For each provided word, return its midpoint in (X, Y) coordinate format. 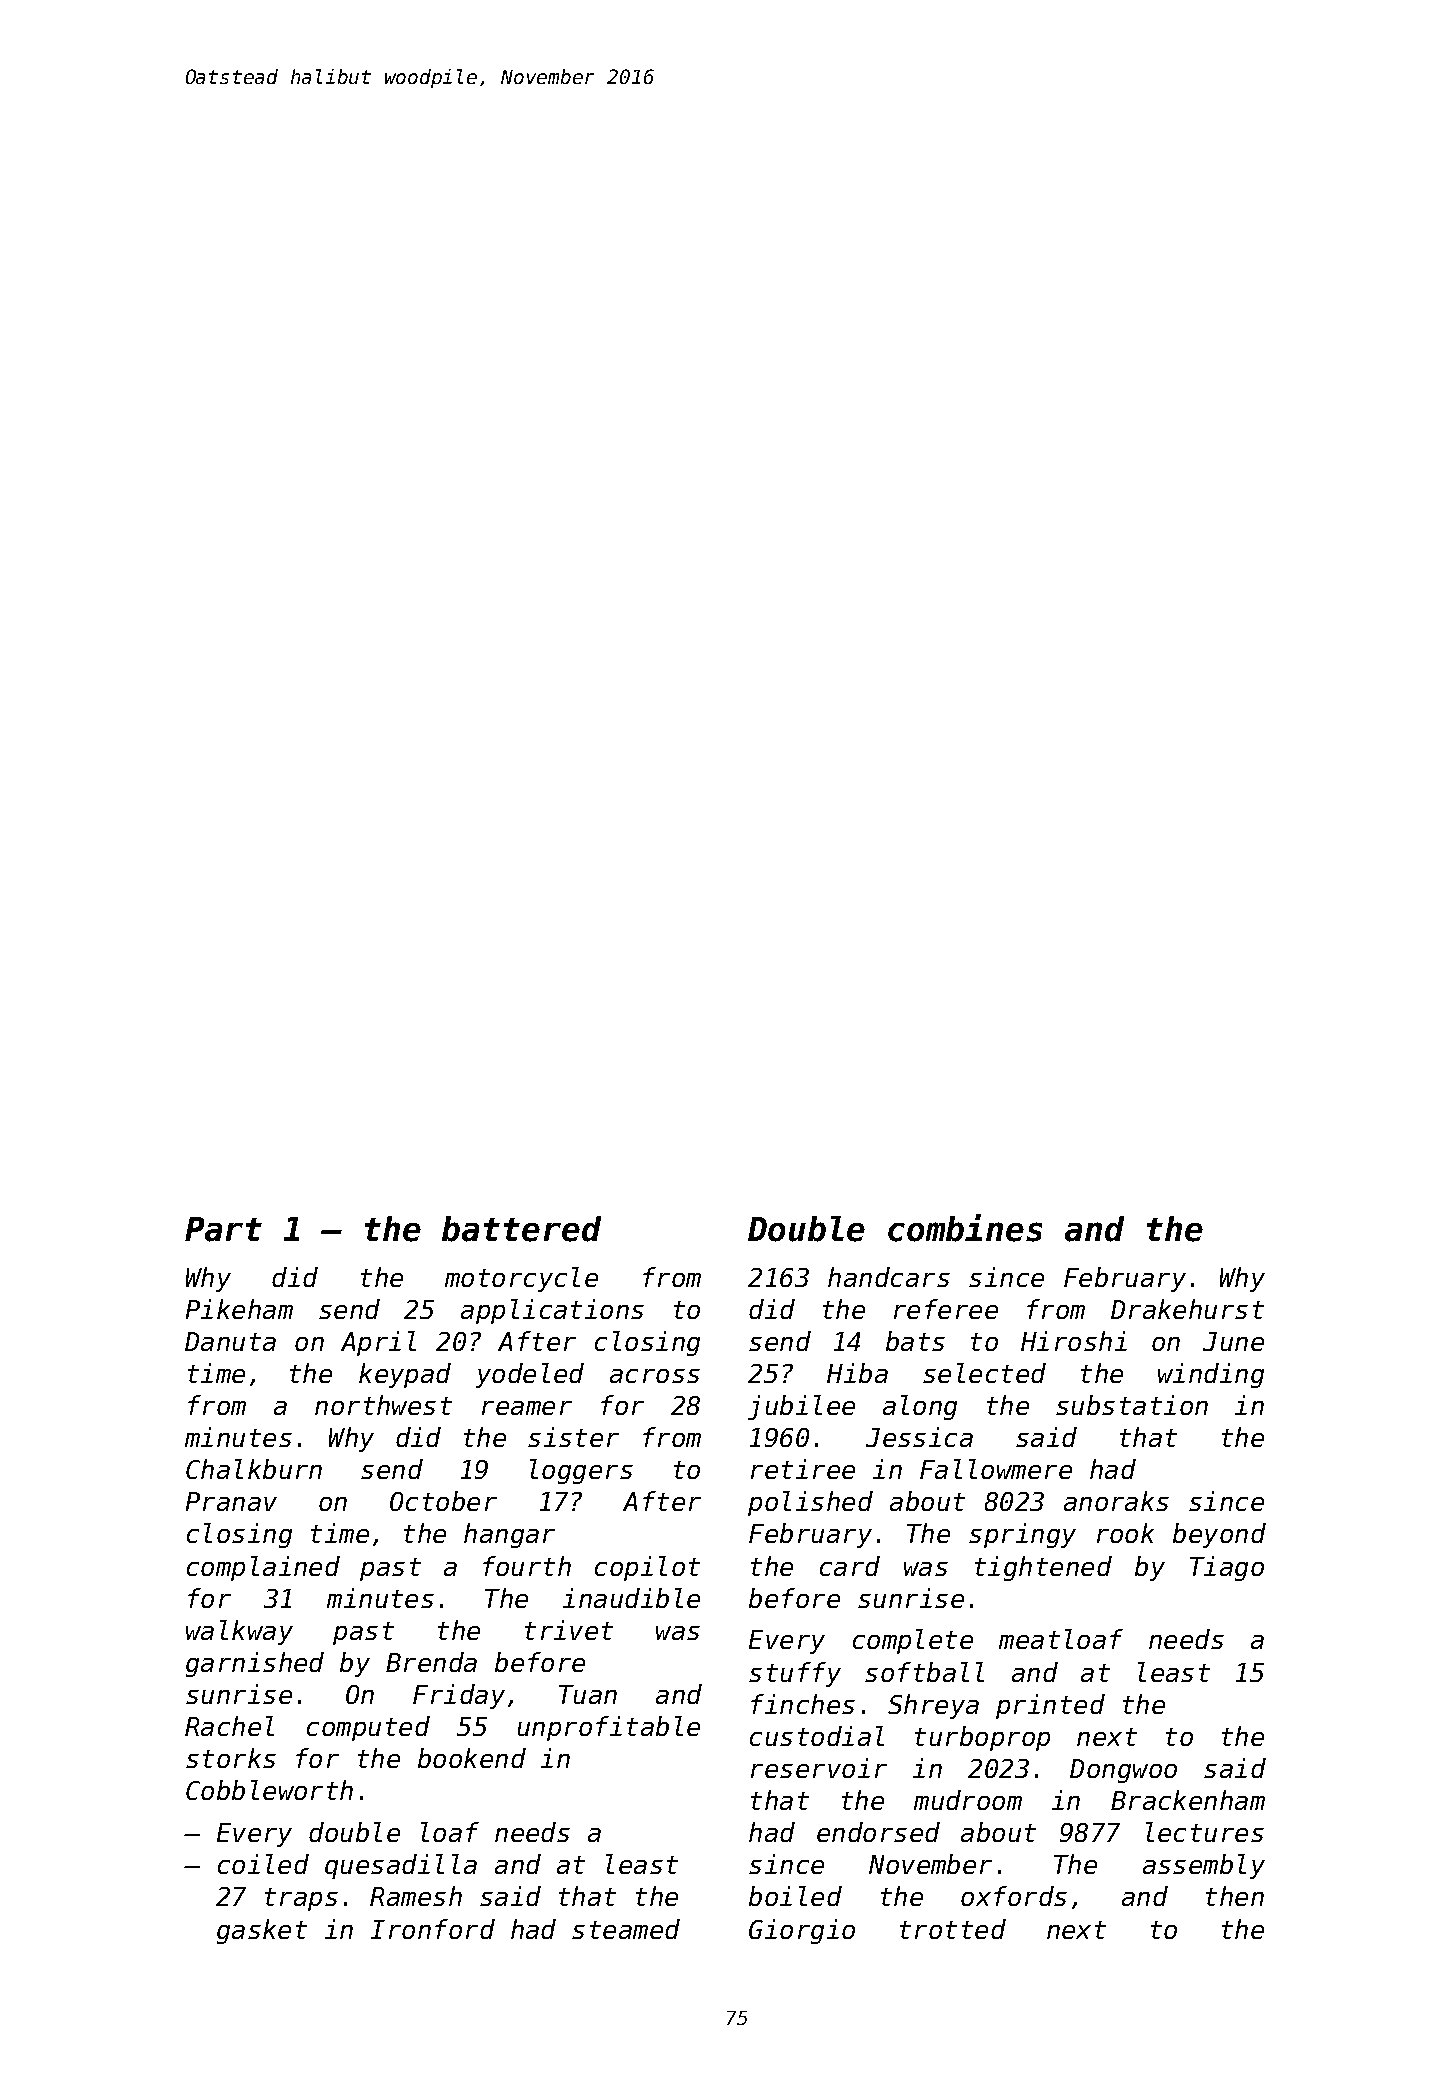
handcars (889, 1277)
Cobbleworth (269, 1790)
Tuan (588, 1694)
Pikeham (239, 1309)
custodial (817, 1736)
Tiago (1227, 1568)
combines (965, 1228)
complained (263, 1568)
